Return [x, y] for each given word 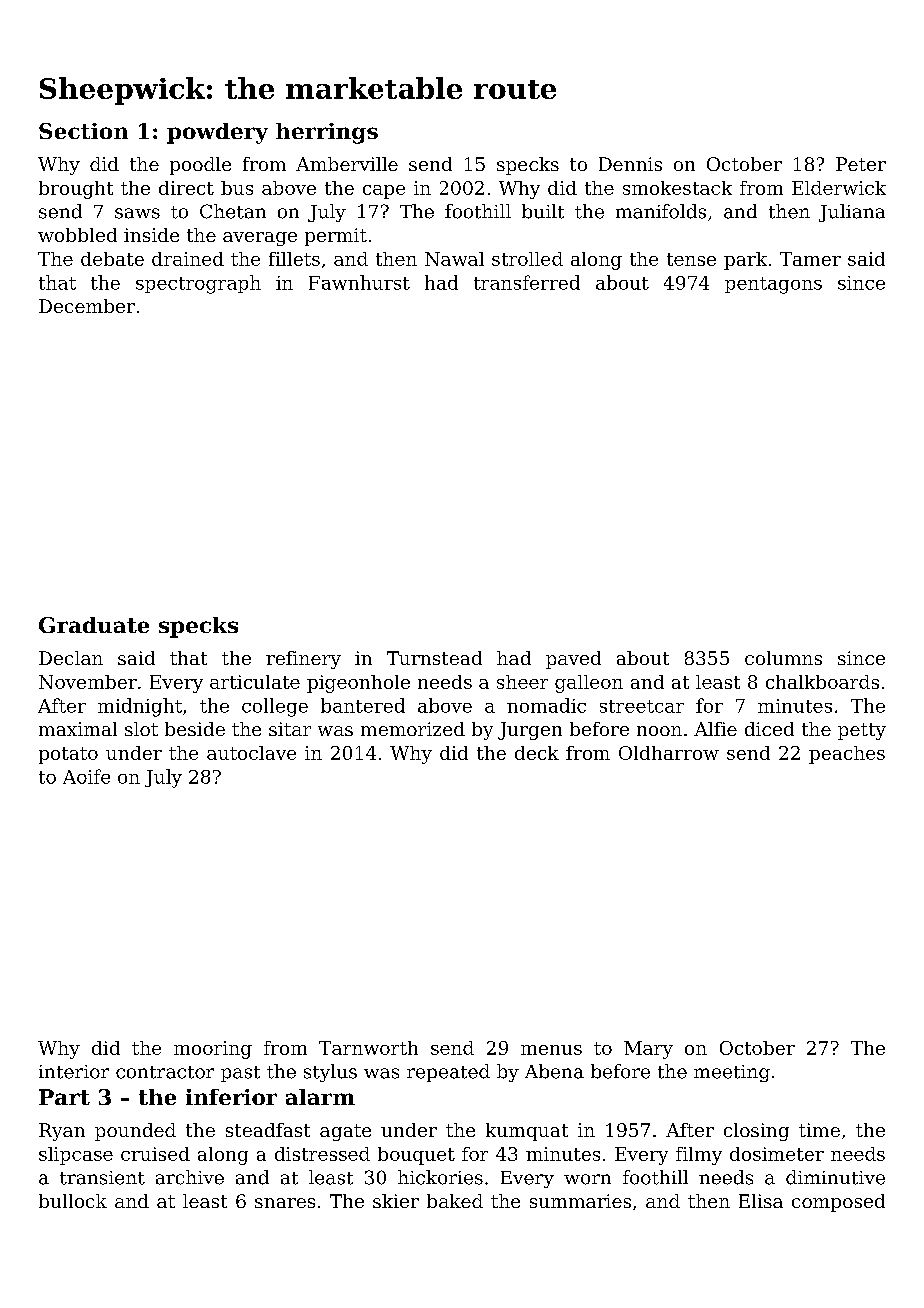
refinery [303, 660]
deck [537, 753]
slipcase [76, 1156]
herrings [327, 133]
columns [783, 658]
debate [112, 259]
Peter [861, 164]
